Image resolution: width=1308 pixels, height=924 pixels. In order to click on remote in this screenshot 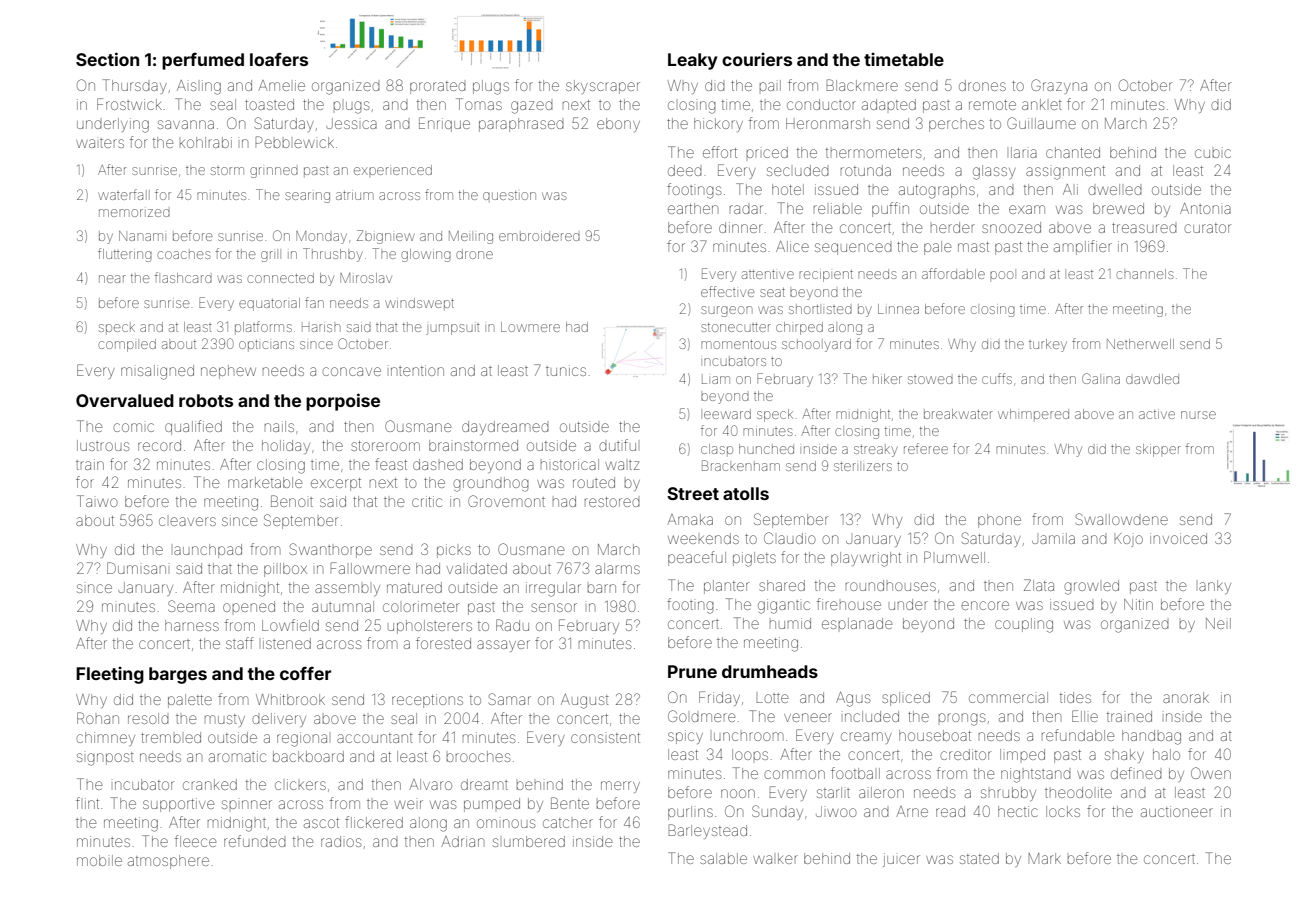, I will do `click(992, 105)`.
